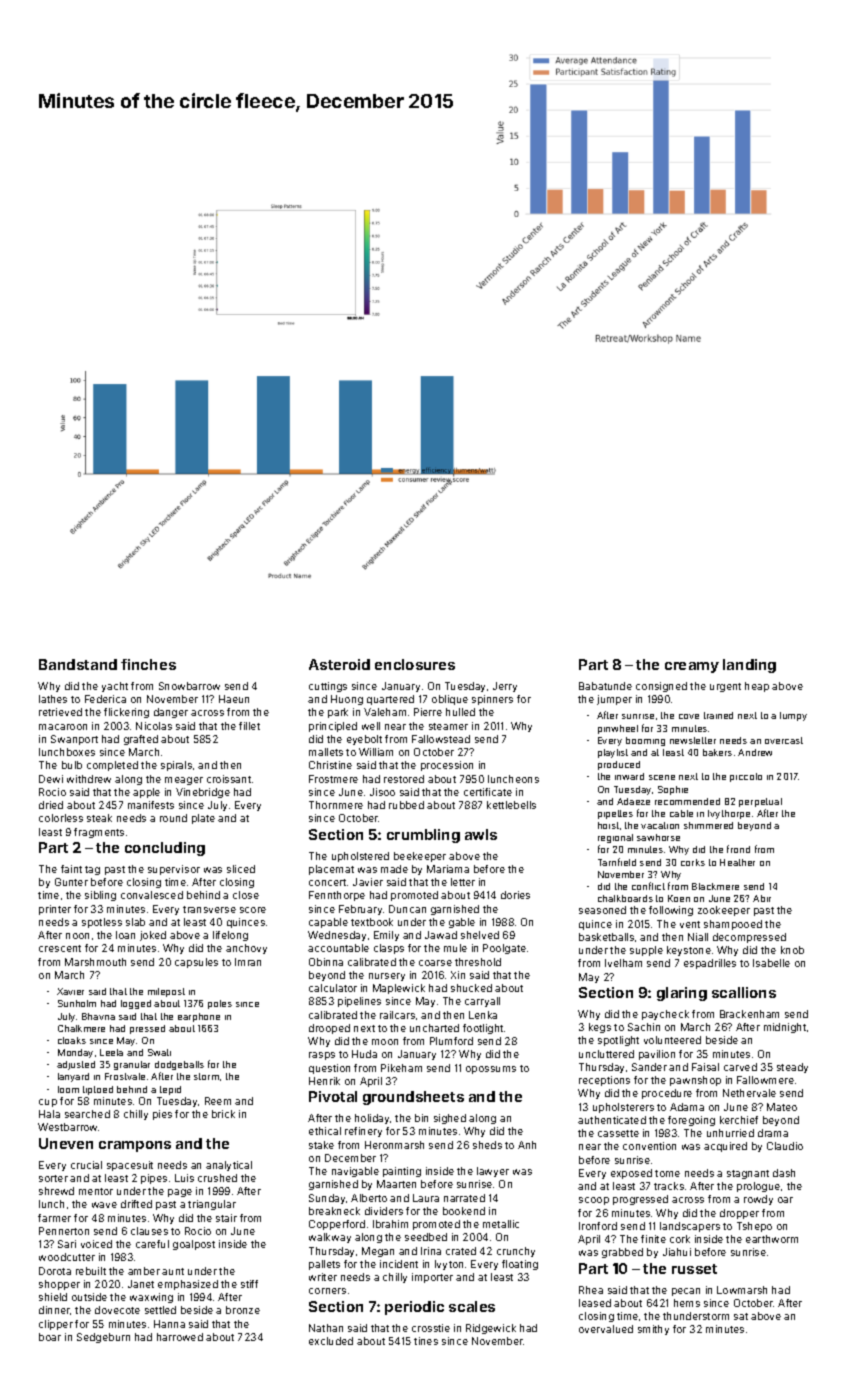 The image size is (849, 1400). I want to click on tines, so click(426, 1341).
